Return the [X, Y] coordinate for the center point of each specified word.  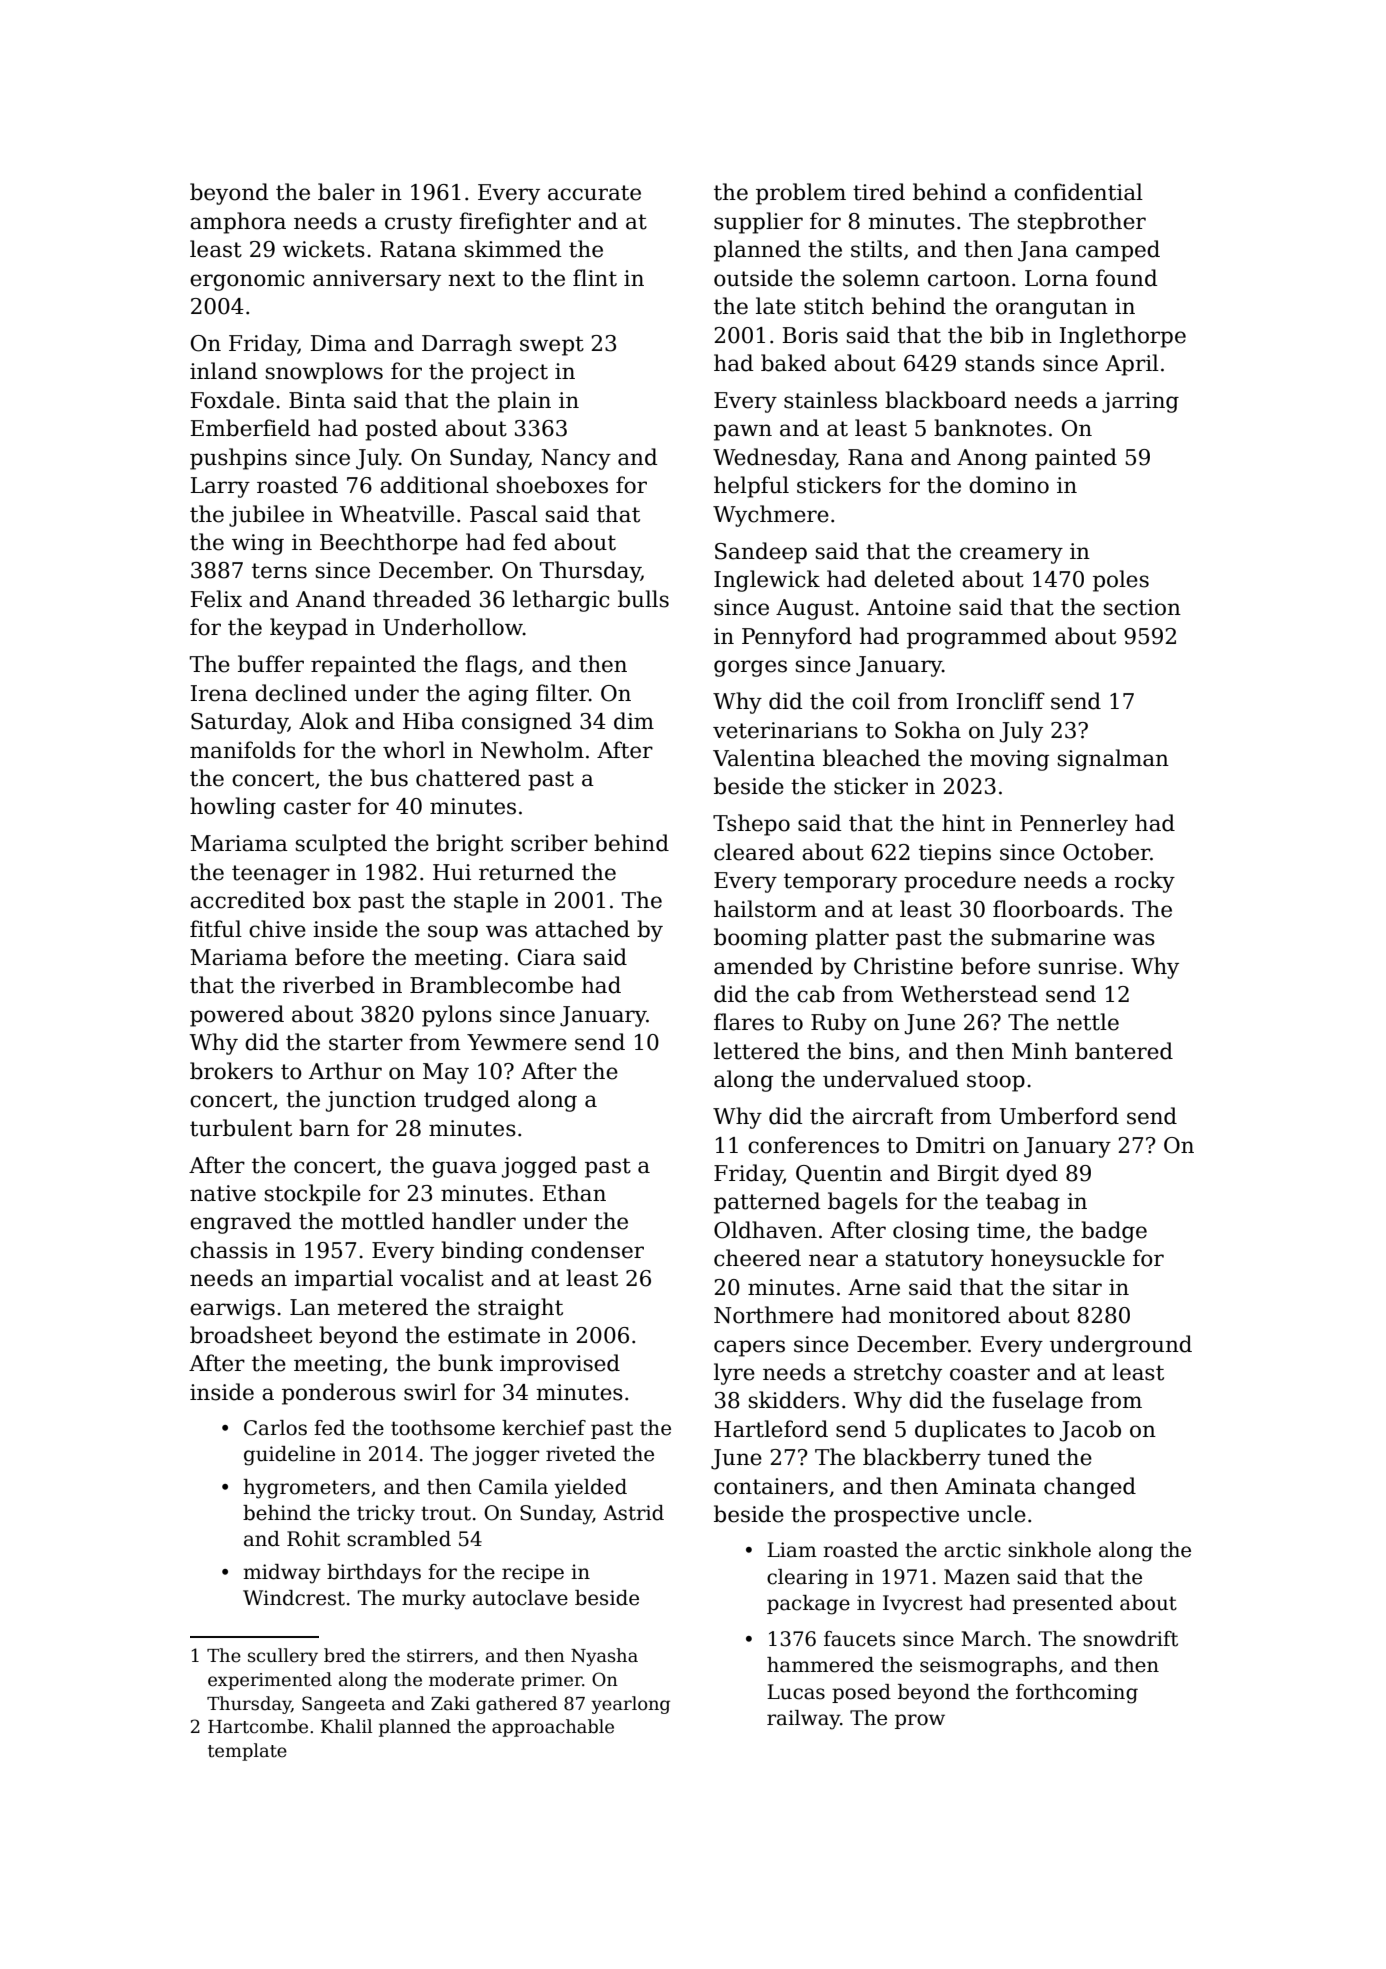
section [1142, 607]
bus [389, 778]
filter [562, 693]
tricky [386, 1515]
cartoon [969, 279]
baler [346, 192]
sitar [1077, 1287]
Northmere [773, 1315]
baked [794, 363]
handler [474, 1221]
